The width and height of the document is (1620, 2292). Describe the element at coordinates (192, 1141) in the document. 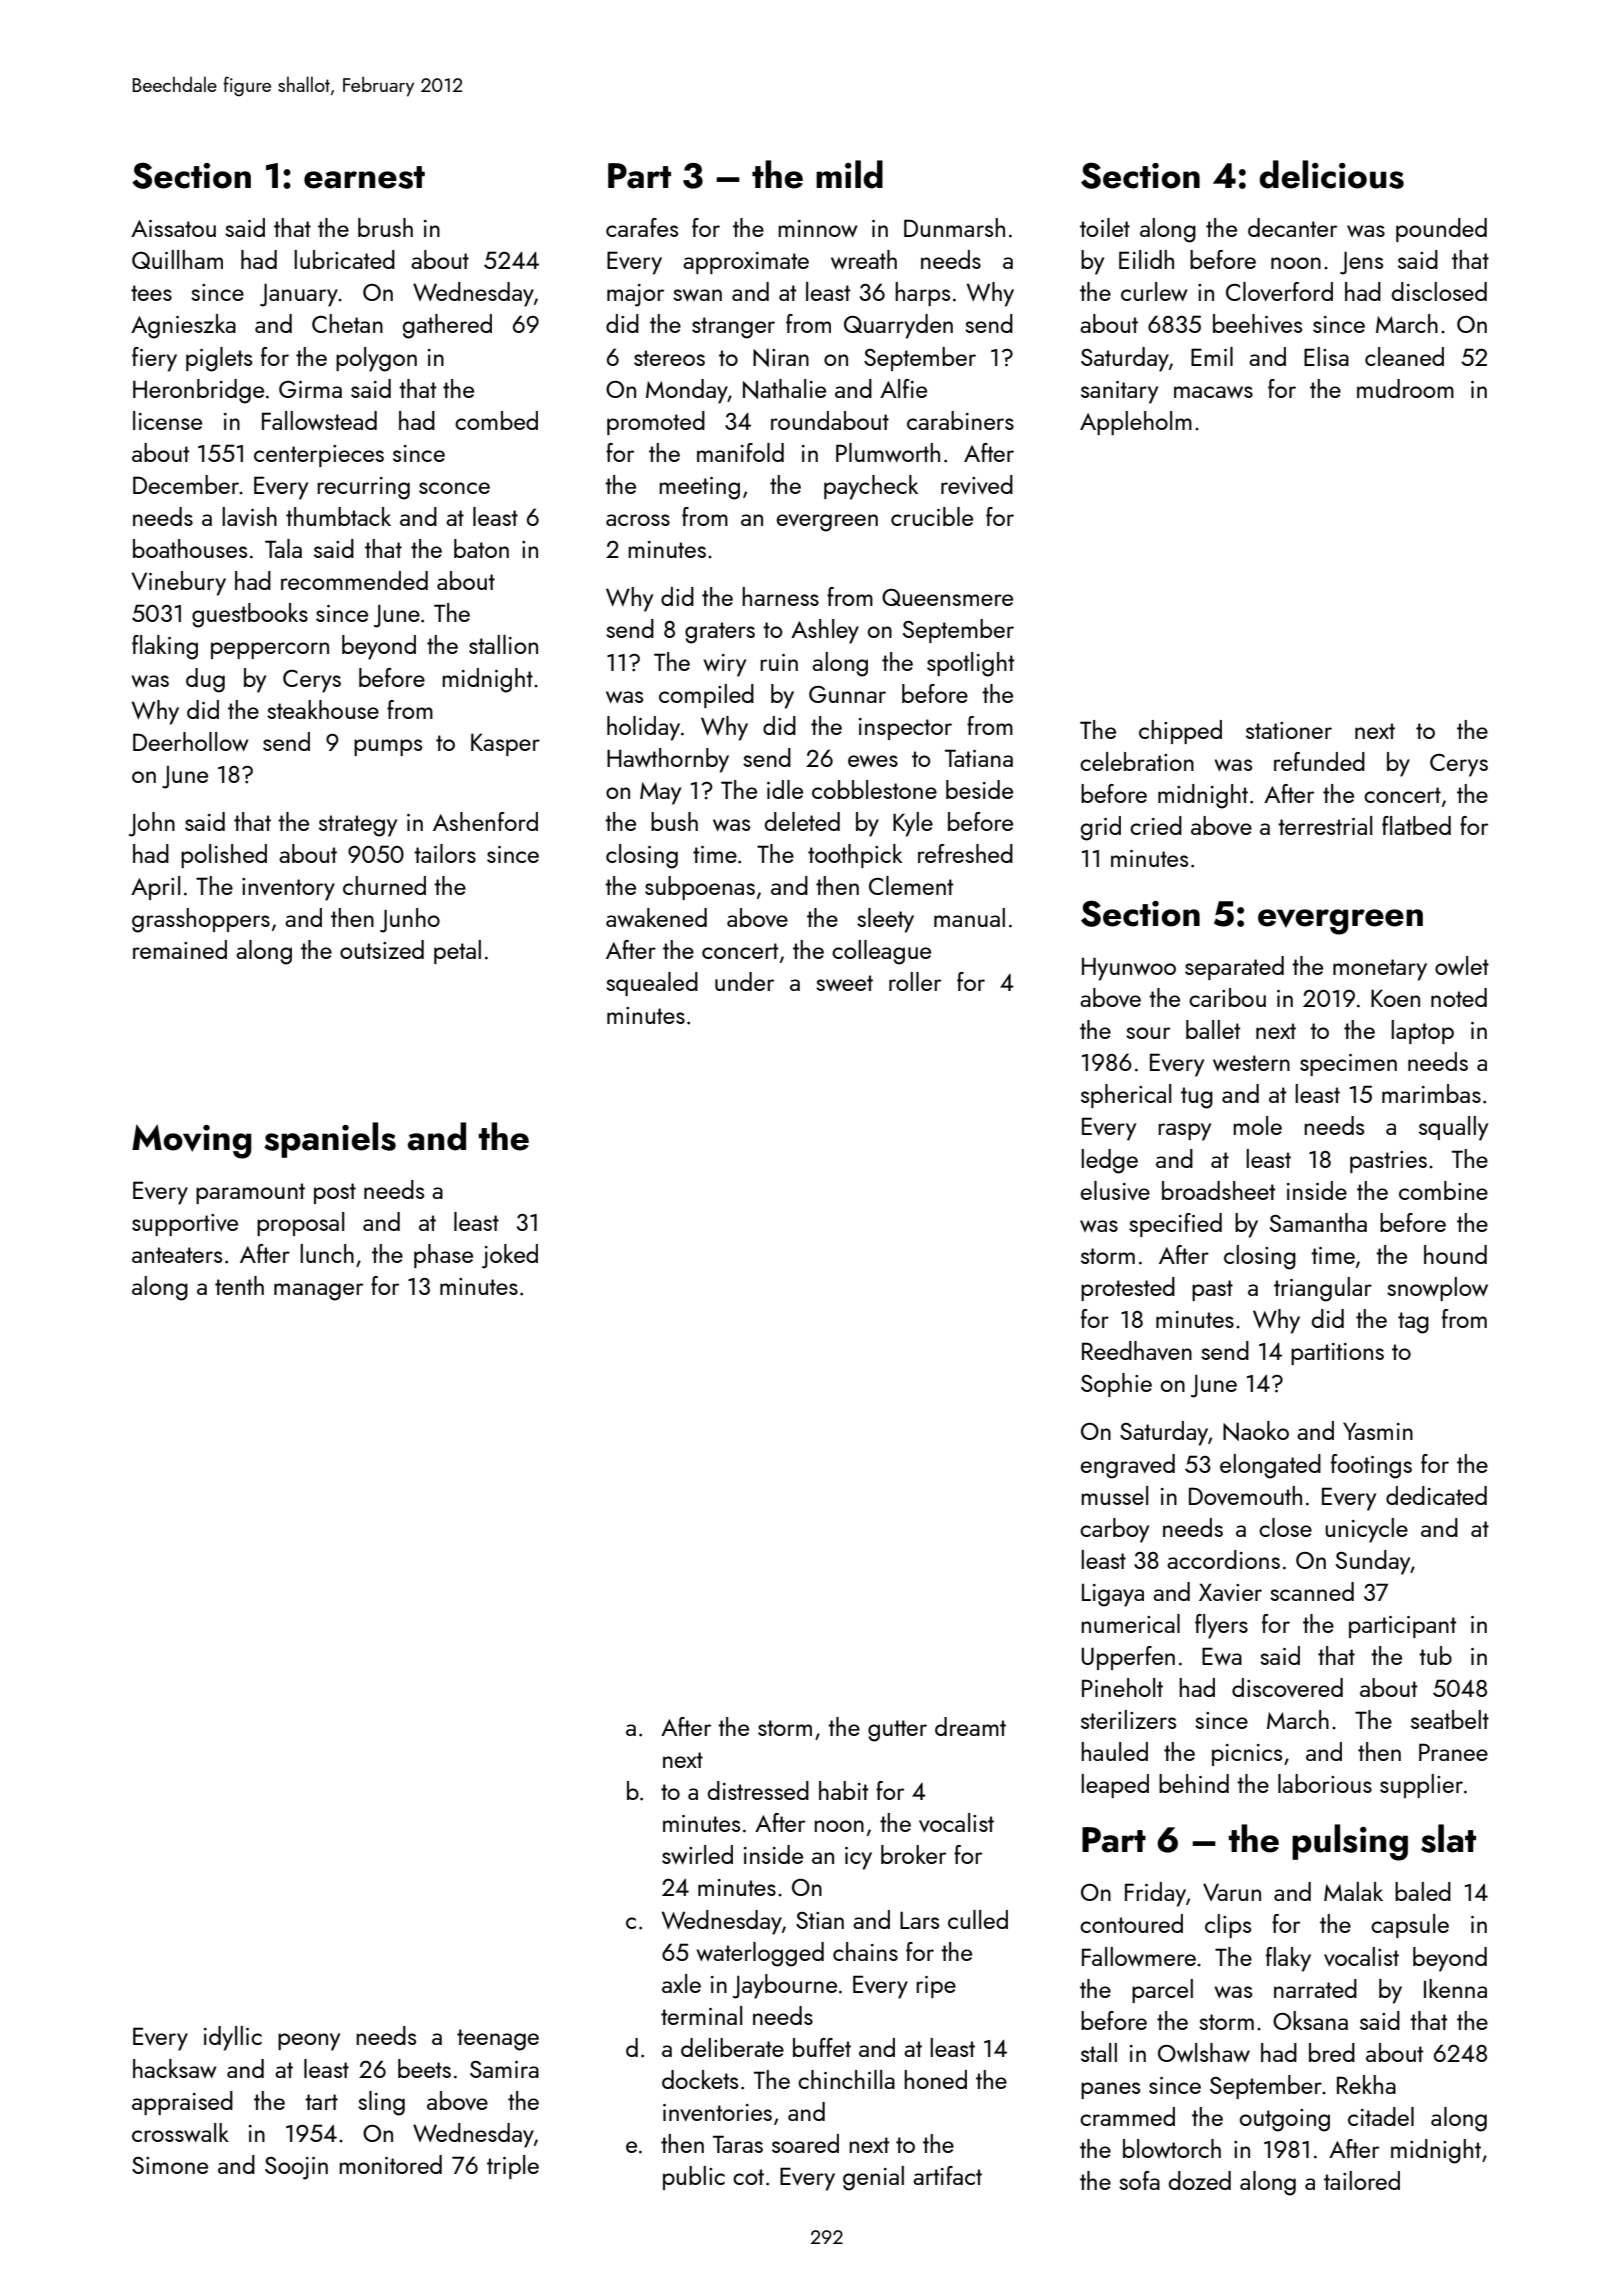

I see `Moving` at that location.
